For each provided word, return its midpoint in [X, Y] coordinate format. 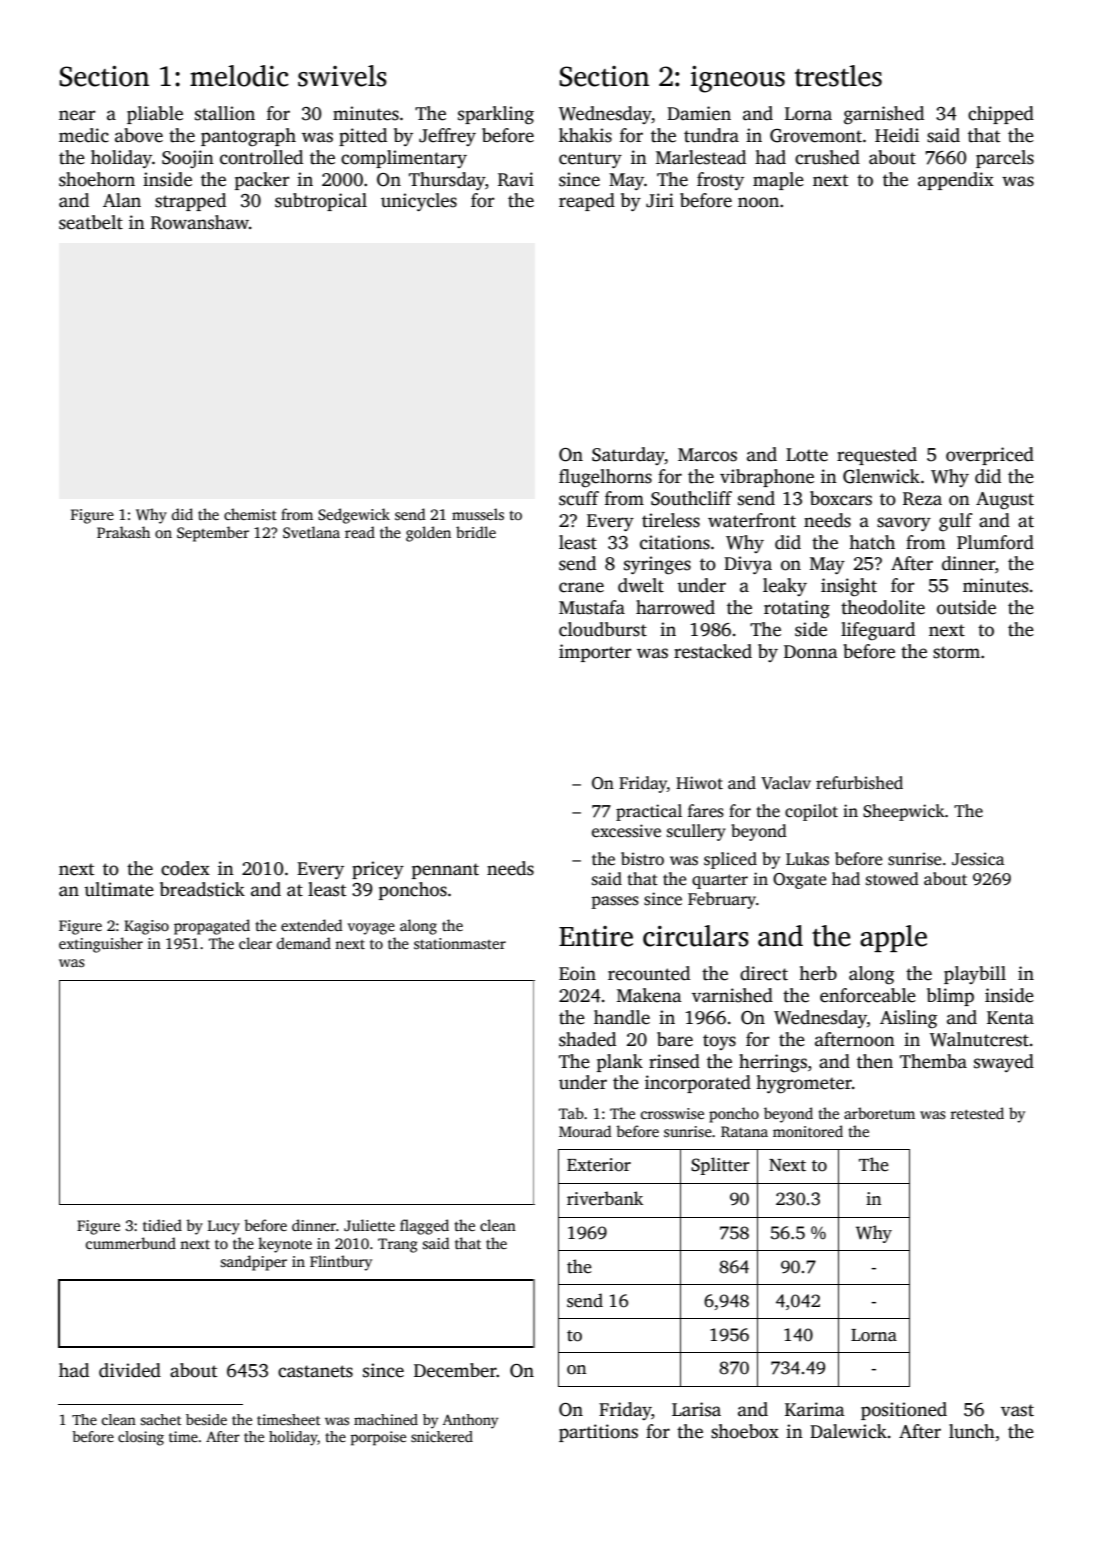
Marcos [707, 455]
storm [956, 652]
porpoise [378, 1438]
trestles [838, 76]
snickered [442, 1436]
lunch [972, 1431]
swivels [342, 76]
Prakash [123, 532]
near [77, 115]
